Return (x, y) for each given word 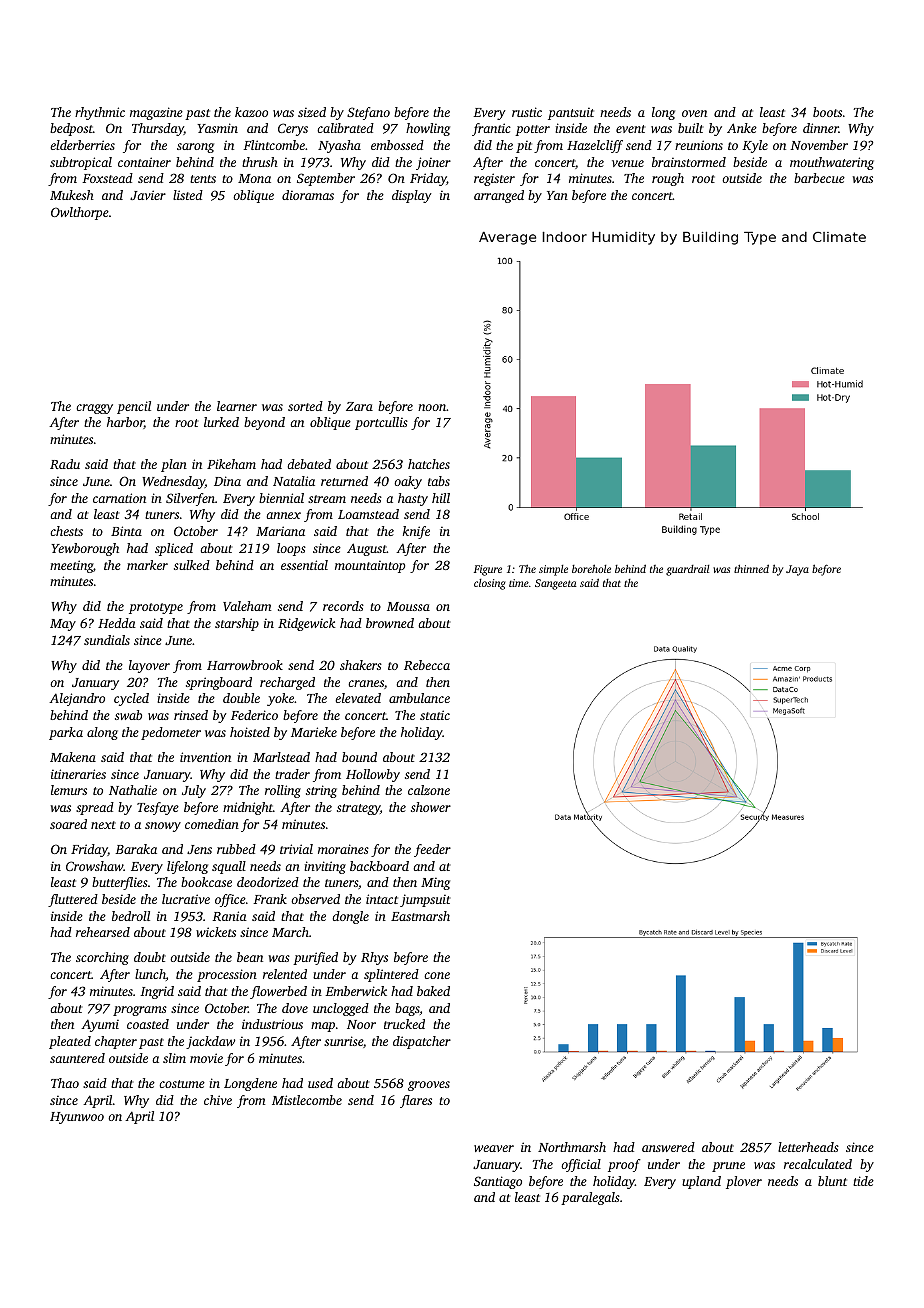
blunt (832, 1181)
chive (218, 1100)
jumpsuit (425, 900)
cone (437, 975)
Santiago (498, 1182)
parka (66, 733)
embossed (397, 145)
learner (237, 406)
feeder (432, 850)
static (435, 715)
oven (694, 113)
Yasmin (217, 128)
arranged (499, 196)
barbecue (819, 178)
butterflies (120, 883)
